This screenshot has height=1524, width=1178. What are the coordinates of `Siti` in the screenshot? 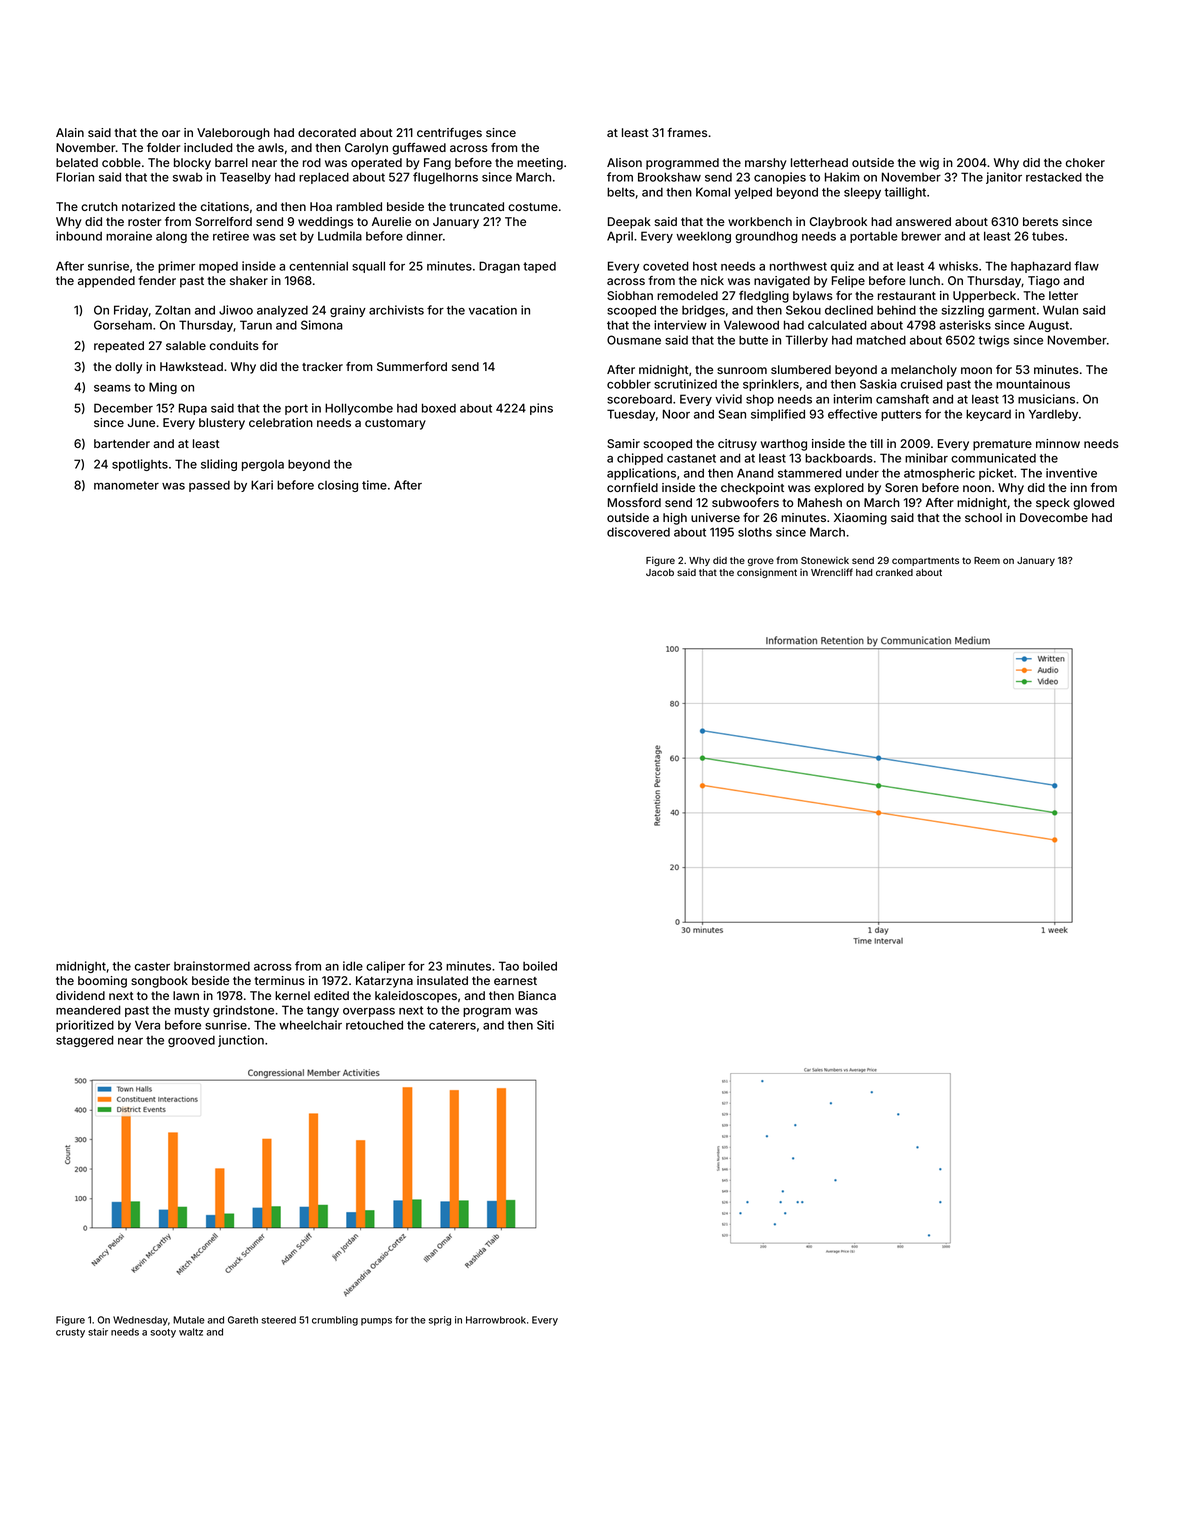 It's located at (545, 1025).
